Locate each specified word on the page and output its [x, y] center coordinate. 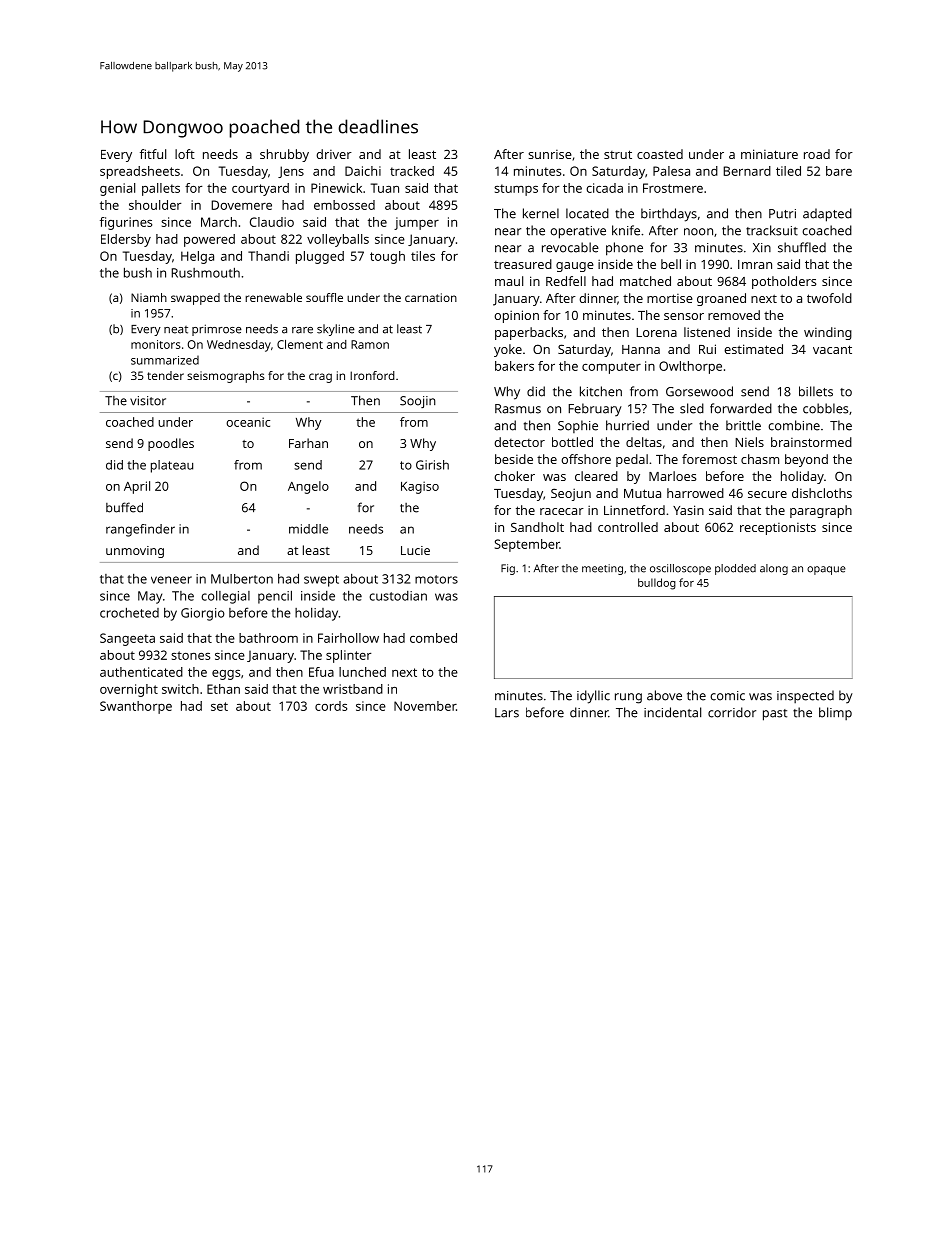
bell [671, 264]
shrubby [284, 155]
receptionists [778, 529]
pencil [275, 597]
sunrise [550, 154]
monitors [156, 344]
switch [180, 689]
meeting [602, 569]
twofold [829, 298]
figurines [126, 223]
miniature [769, 154]
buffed [124, 507]
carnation [431, 297]
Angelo [308, 487]
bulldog [657, 584]
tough [387, 257]
